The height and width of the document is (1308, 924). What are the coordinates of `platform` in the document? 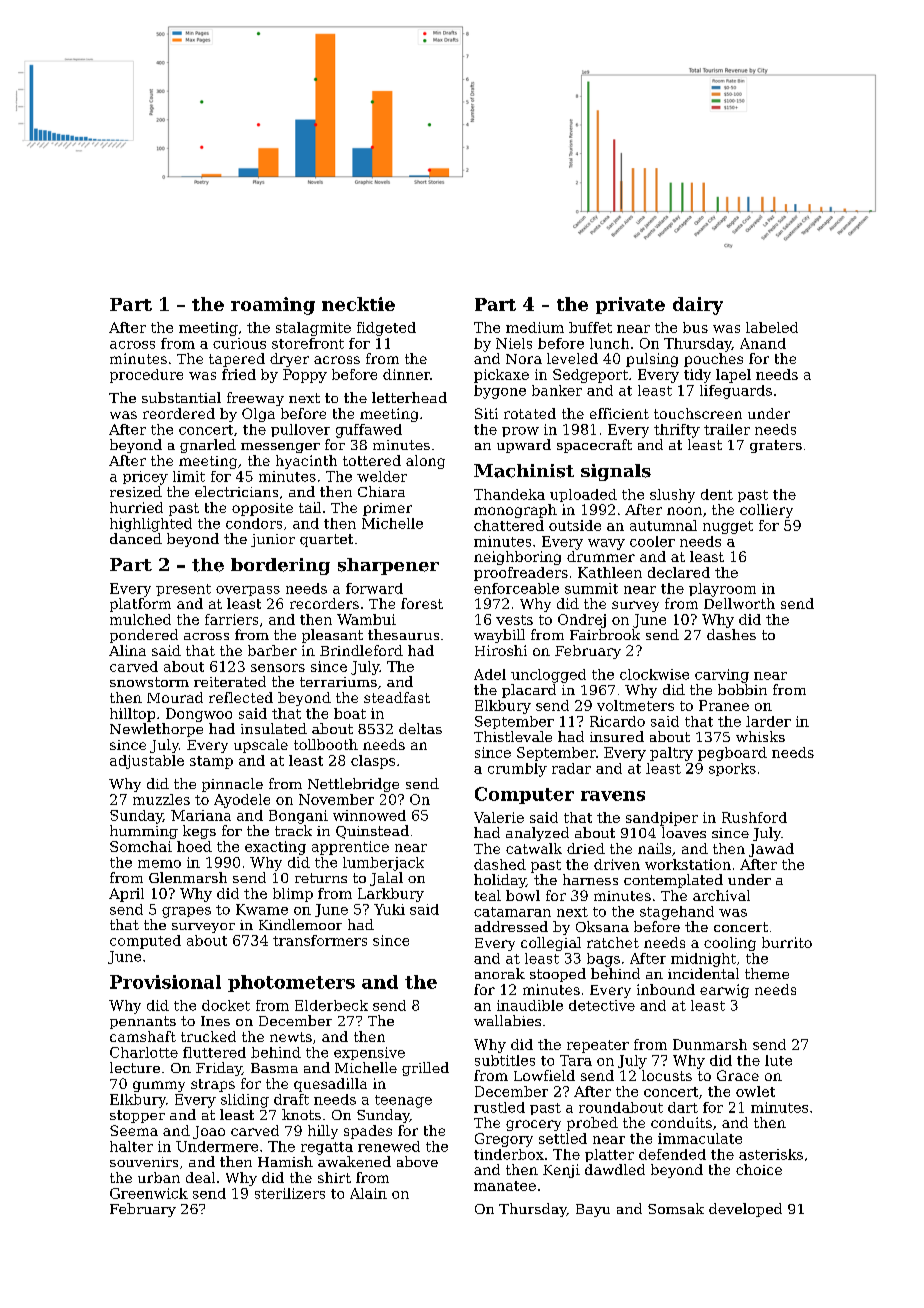 It's located at (140, 605).
